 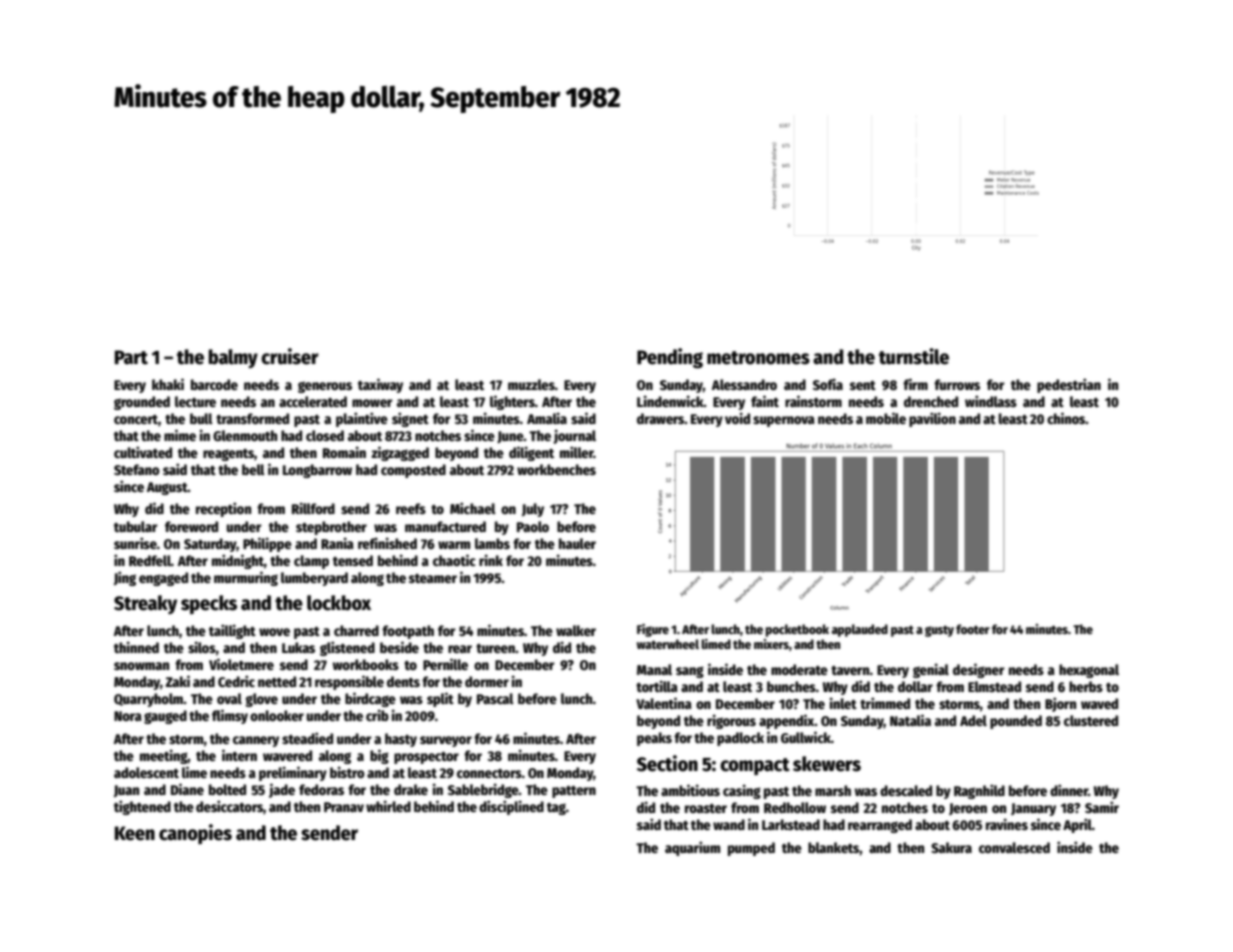 What do you see at coordinates (577, 543) in the page?
I see `hauler` at bounding box center [577, 543].
